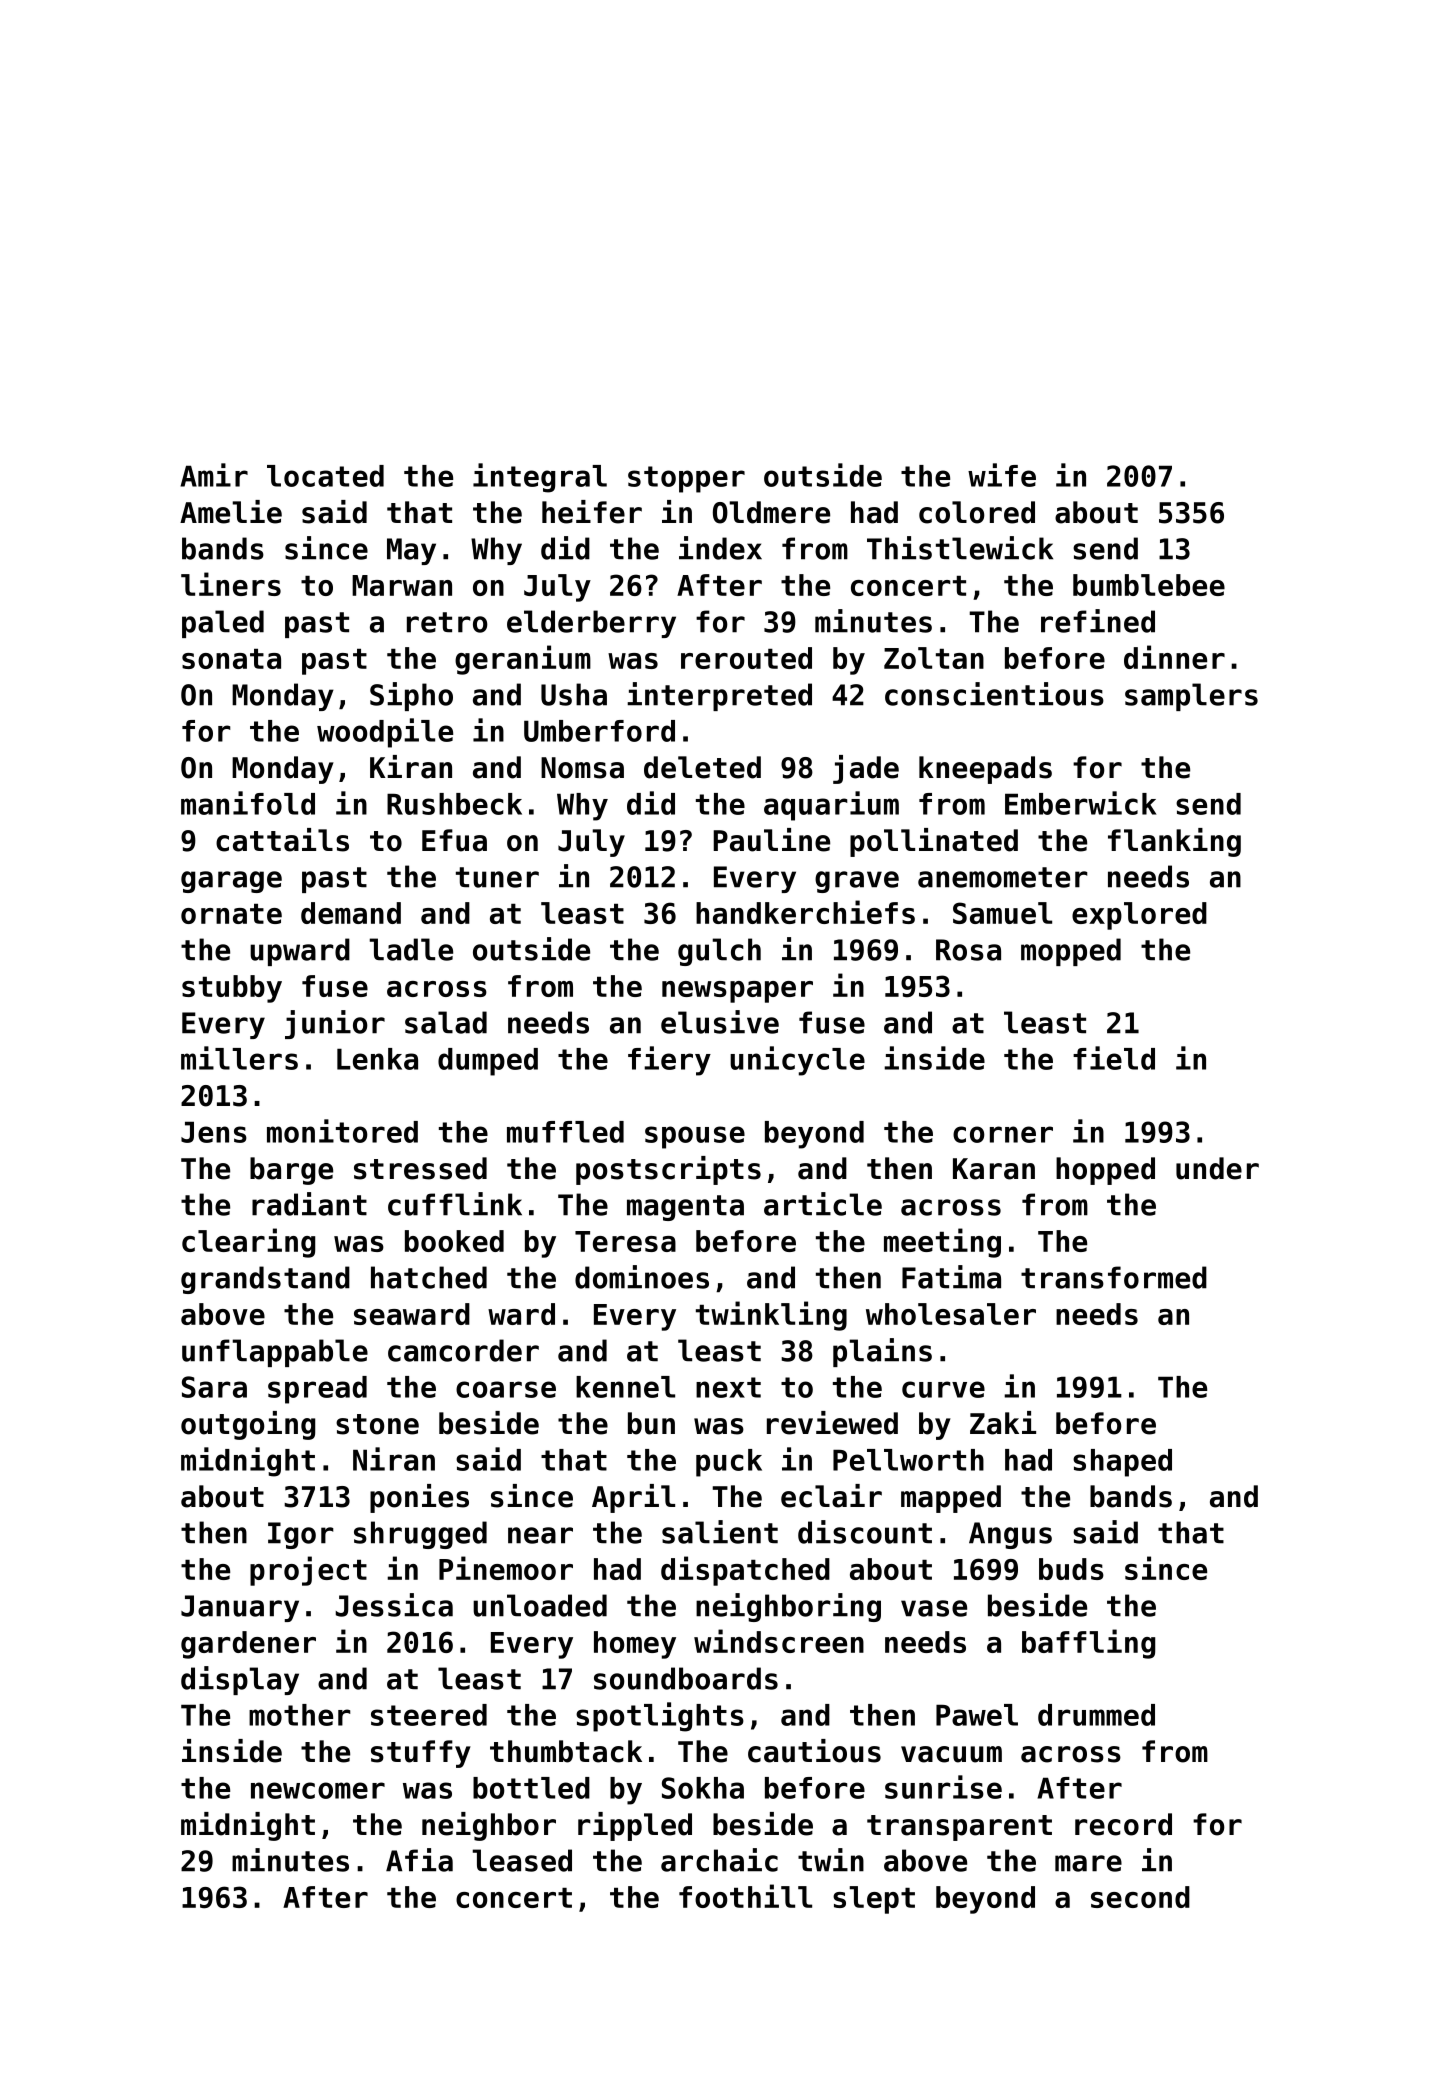  I want to click on rippled, so click(635, 1826).
